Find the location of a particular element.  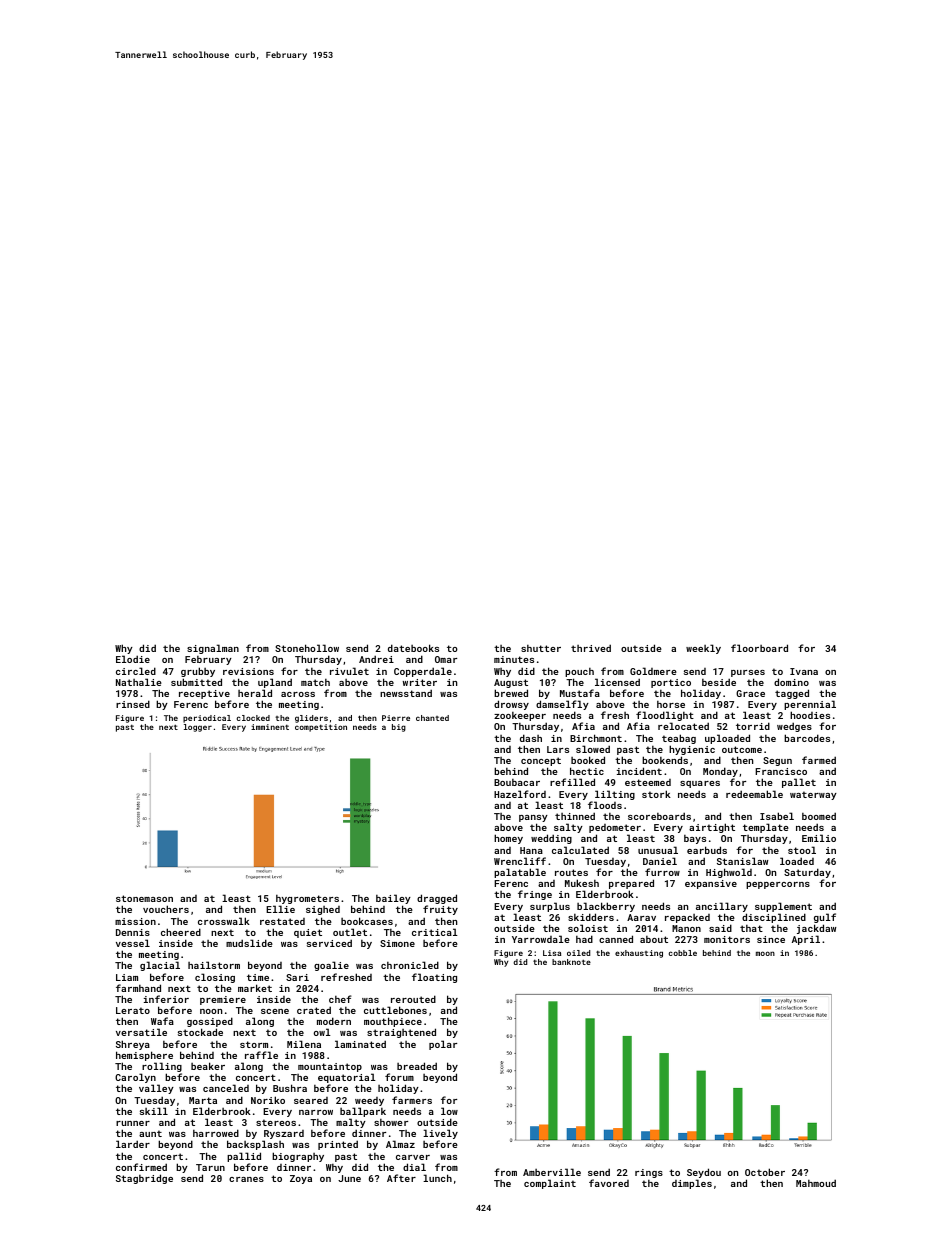

stonemason is located at coordinates (144, 898).
